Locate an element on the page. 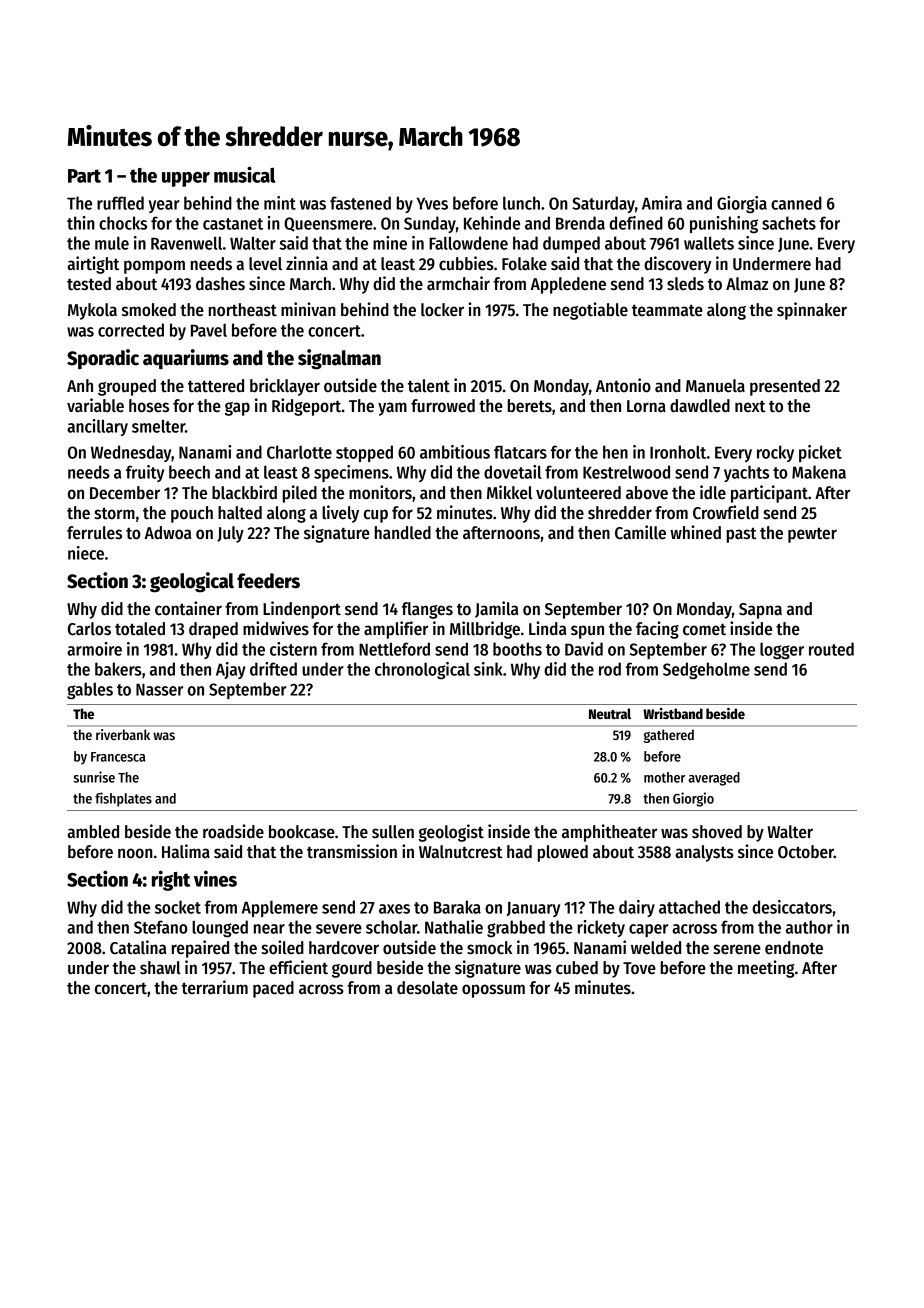 The image size is (924, 1308). yam is located at coordinates (392, 409).
